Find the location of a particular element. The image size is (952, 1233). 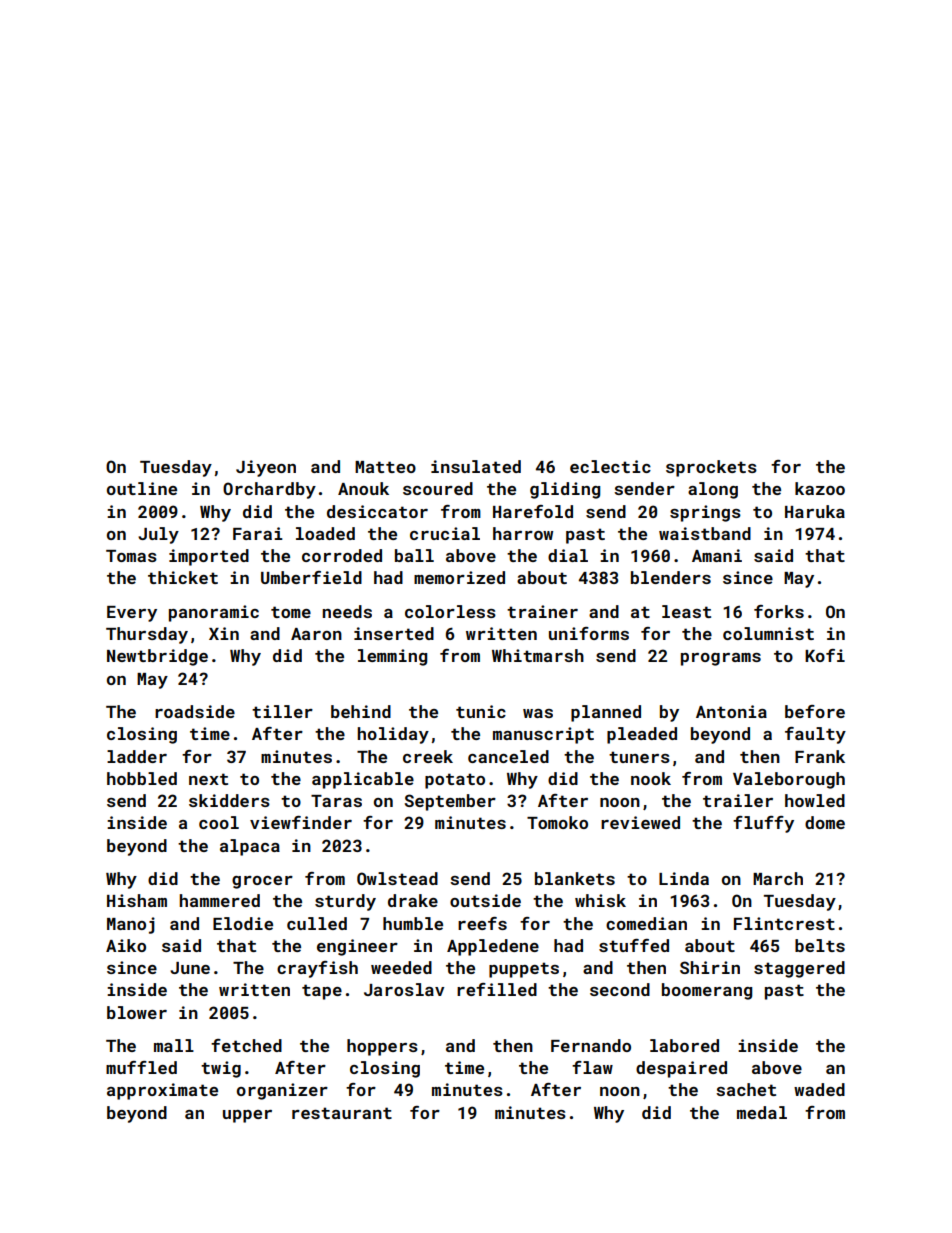

programs is located at coordinates (721, 659).
